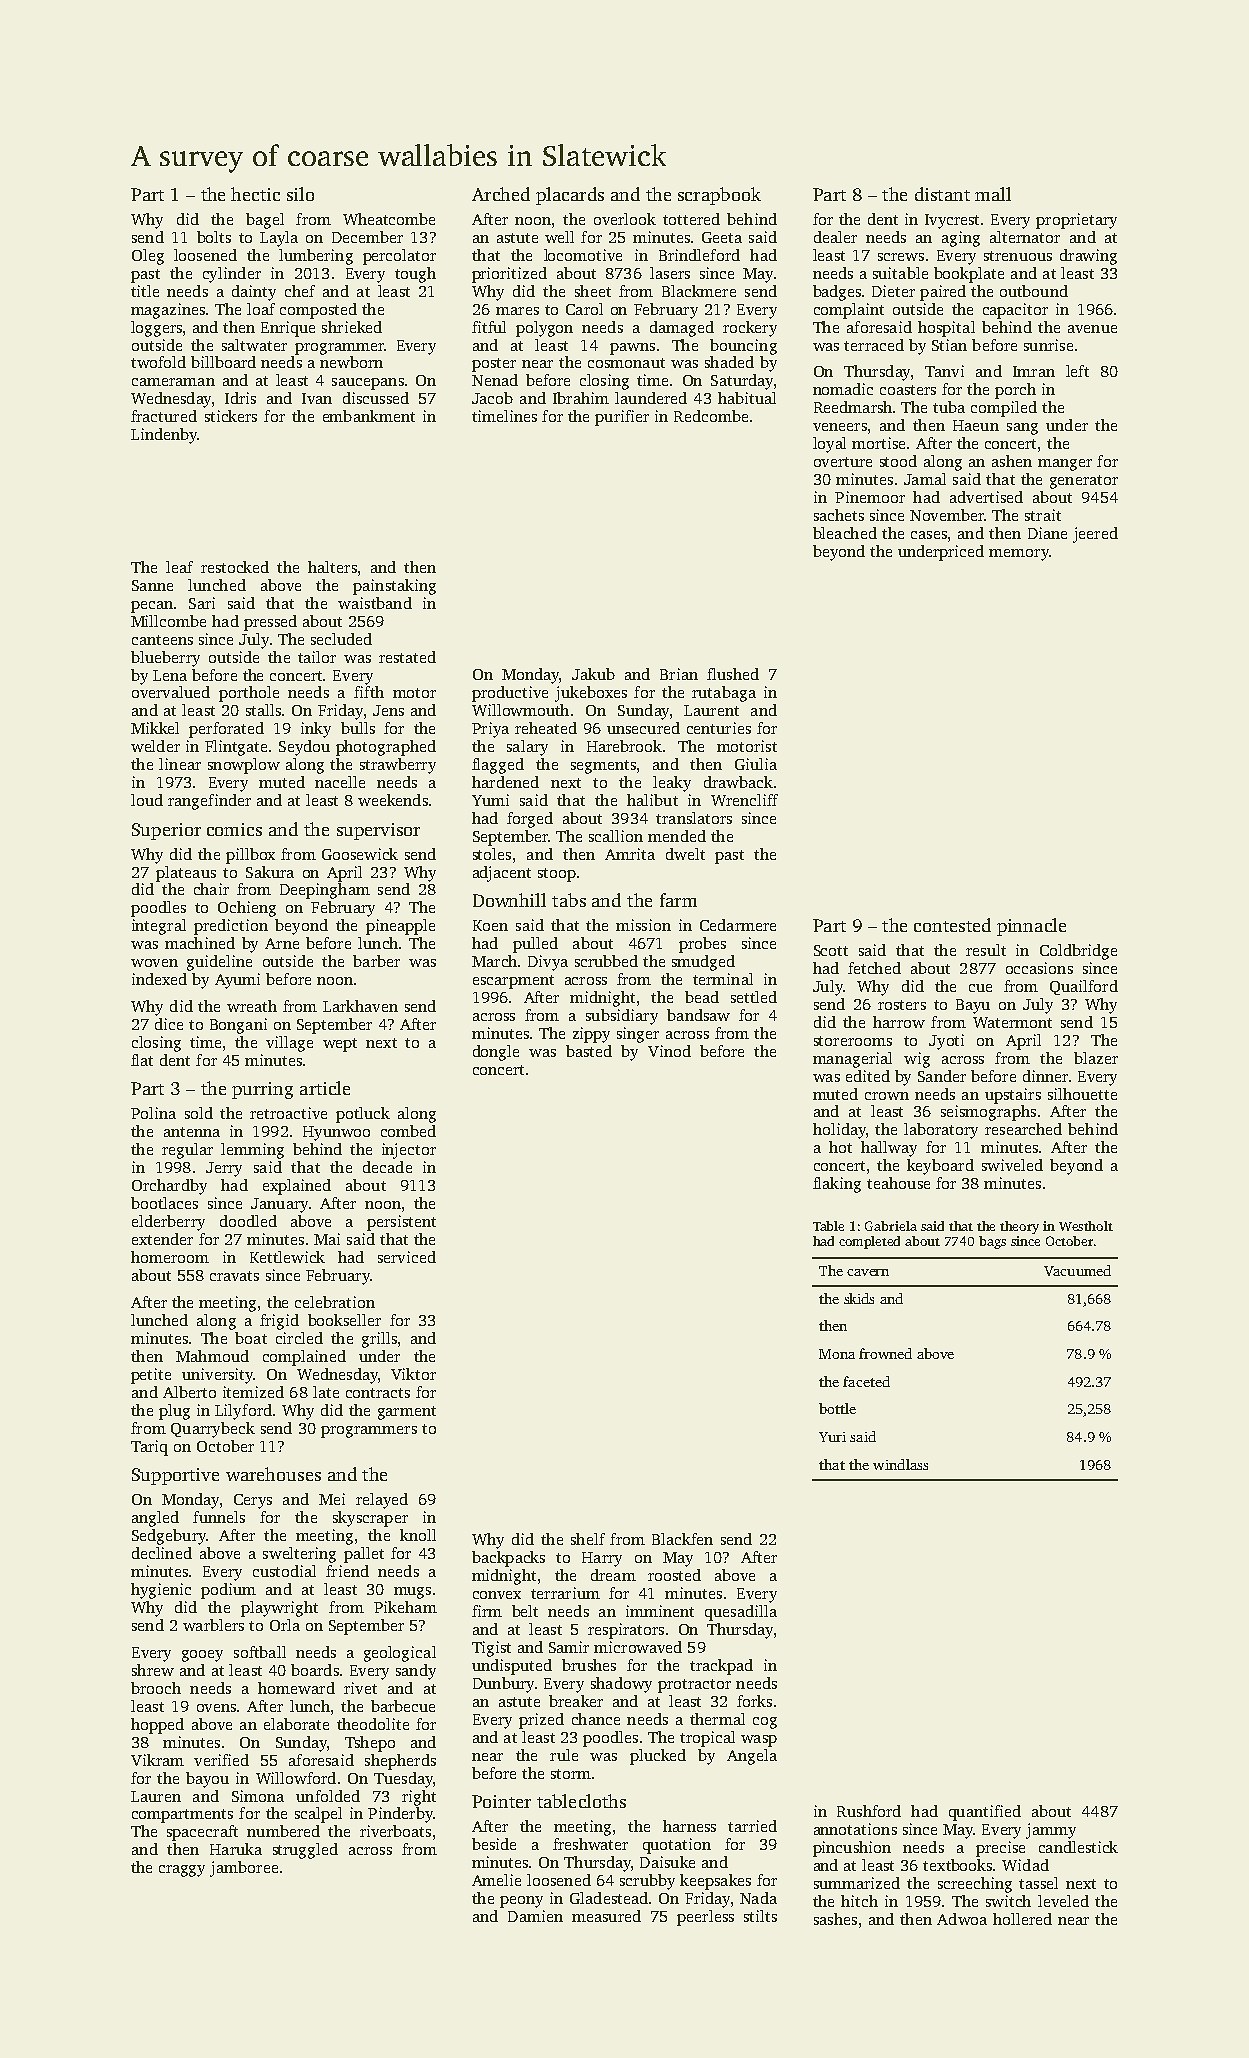 This page has width=1249, height=2058. What do you see at coordinates (1086, 1226) in the page?
I see `Westholt` at bounding box center [1086, 1226].
